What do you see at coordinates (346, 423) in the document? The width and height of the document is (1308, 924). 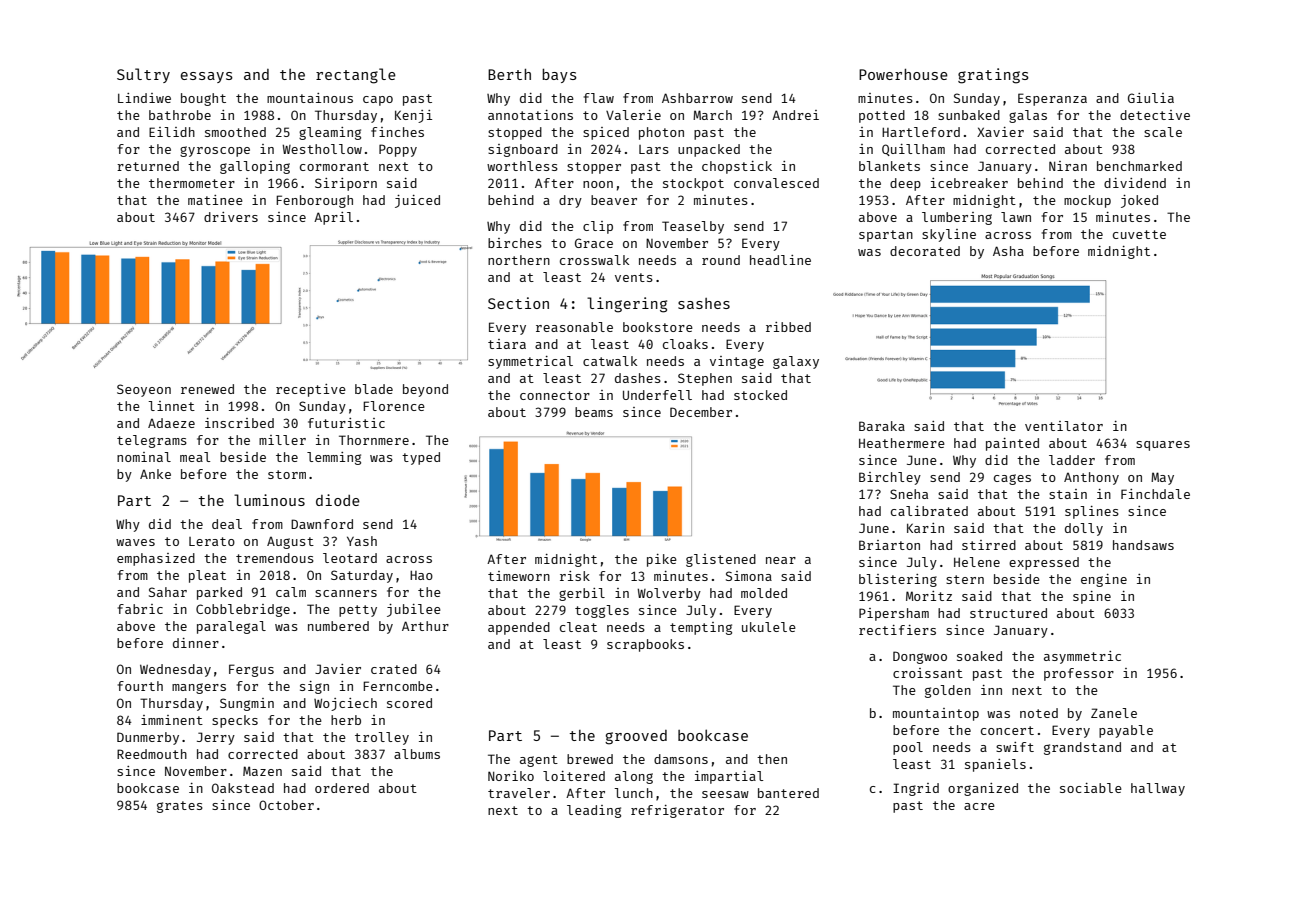 I see `futuristic` at bounding box center [346, 423].
